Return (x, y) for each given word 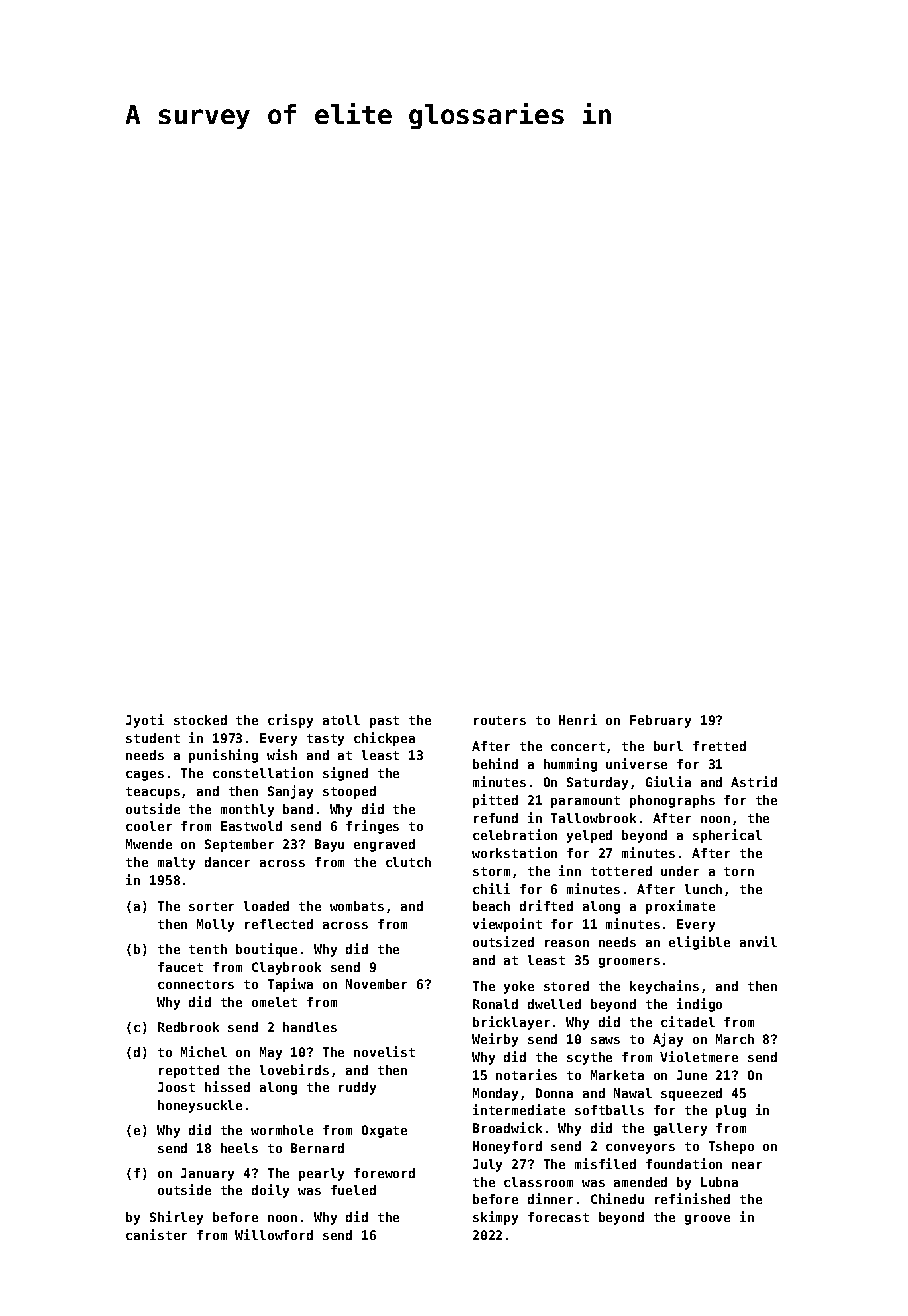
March (735, 1039)
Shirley (176, 1218)
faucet (180, 967)
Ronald (495, 1004)
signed (345, 774)
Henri (578, 719)
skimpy (495, 1218)
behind (495, 763)
